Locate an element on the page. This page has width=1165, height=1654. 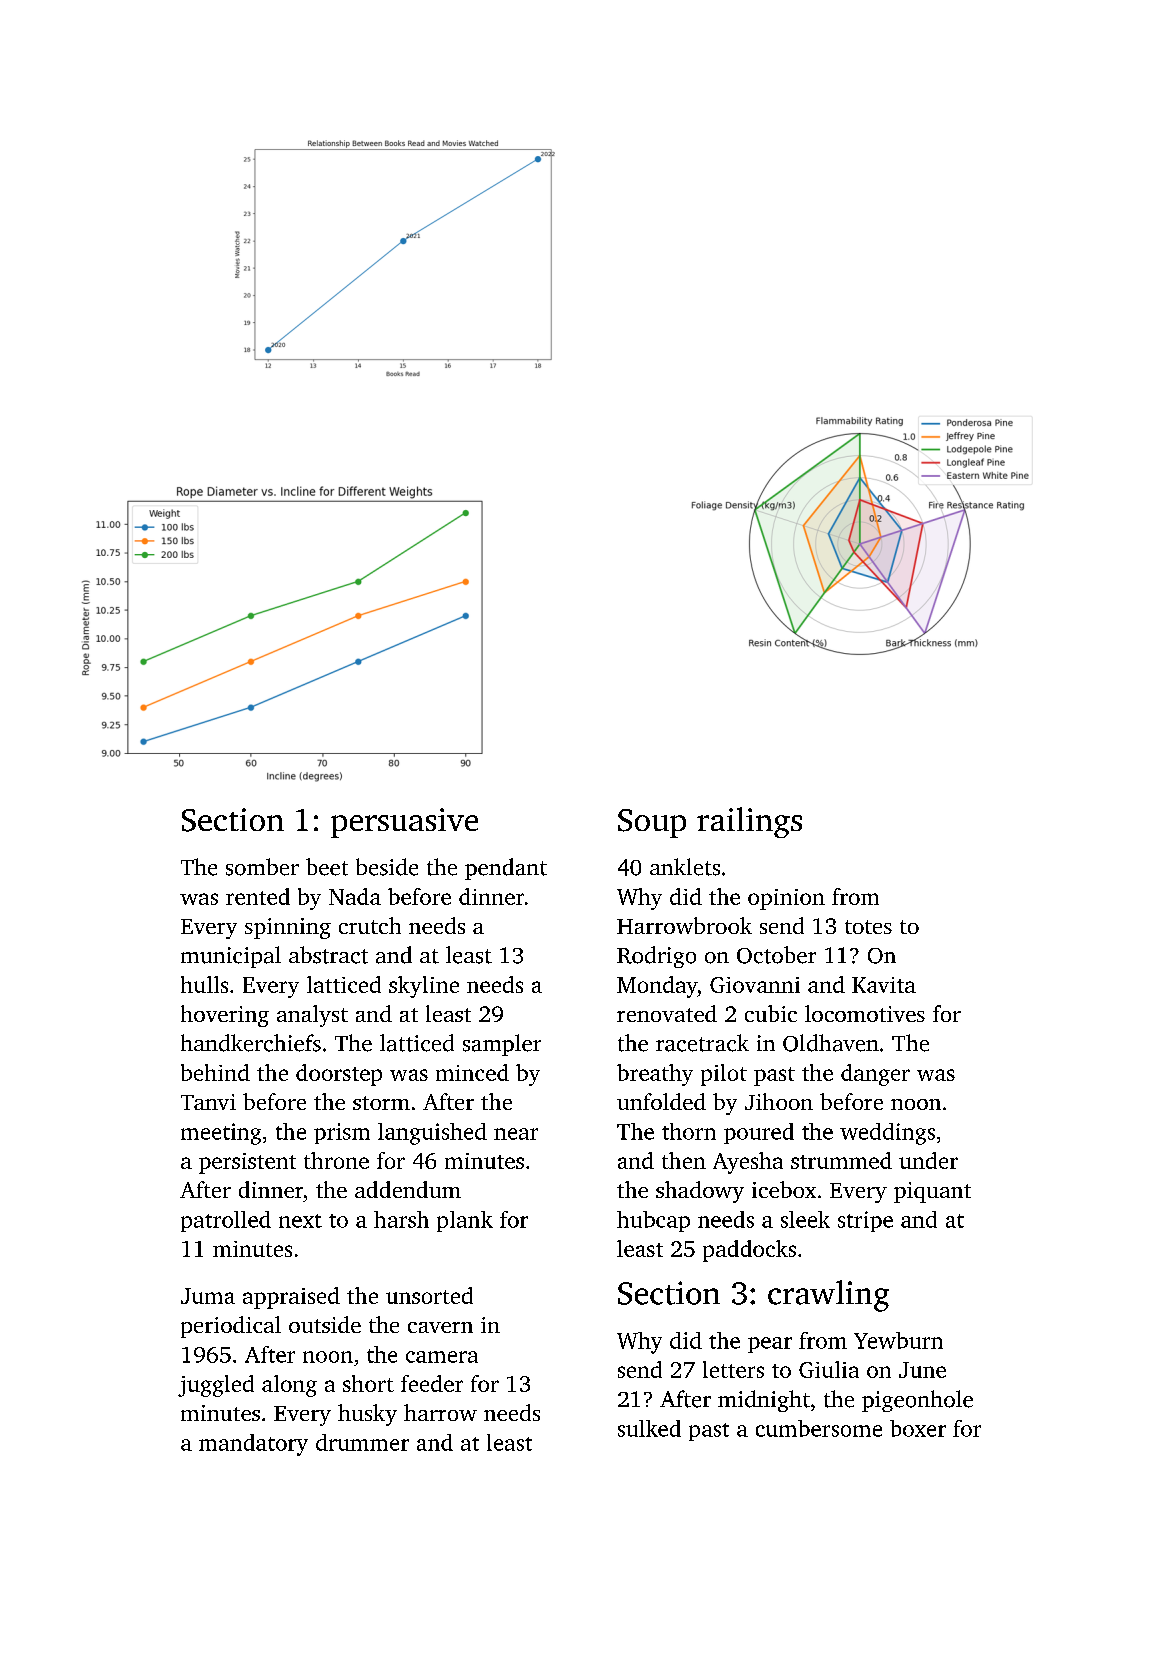
Rodrigo is located at coordinates (656, 957).
